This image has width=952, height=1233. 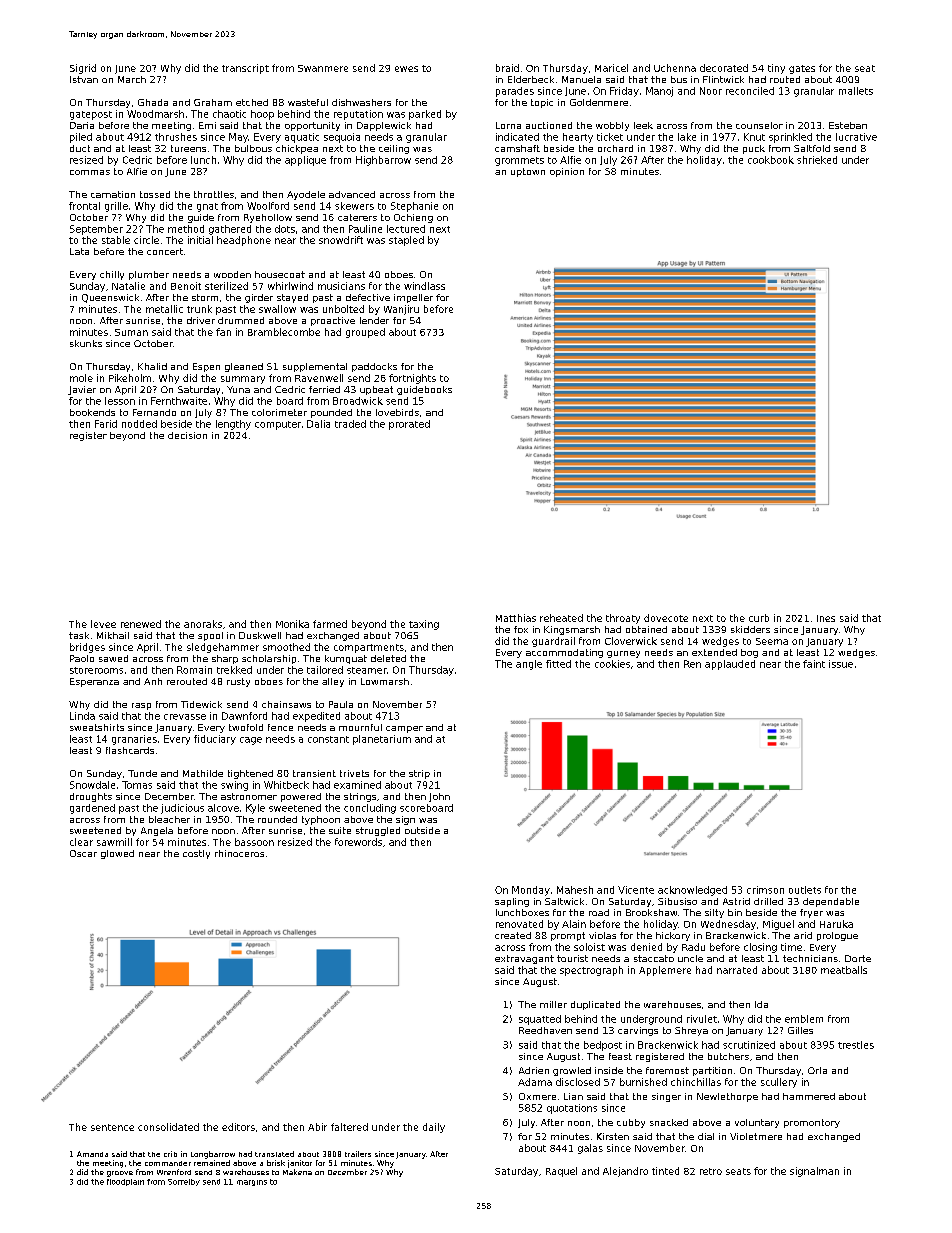 What do you see at coordinates (409, 425) in the image?
I see `prorated` at bounding box center [409, 425].
